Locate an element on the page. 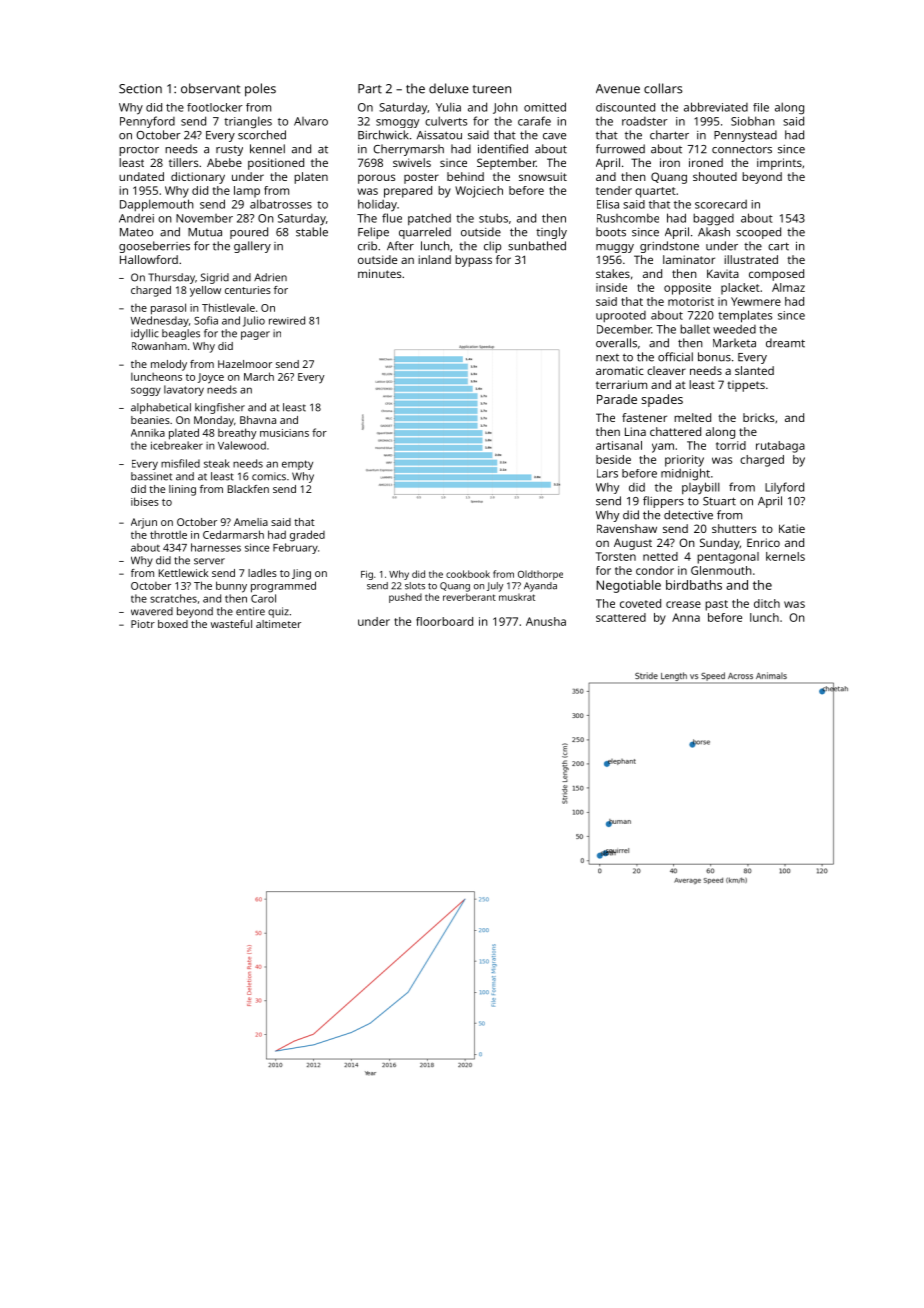  Parade is located at coordinates (617, 399).
